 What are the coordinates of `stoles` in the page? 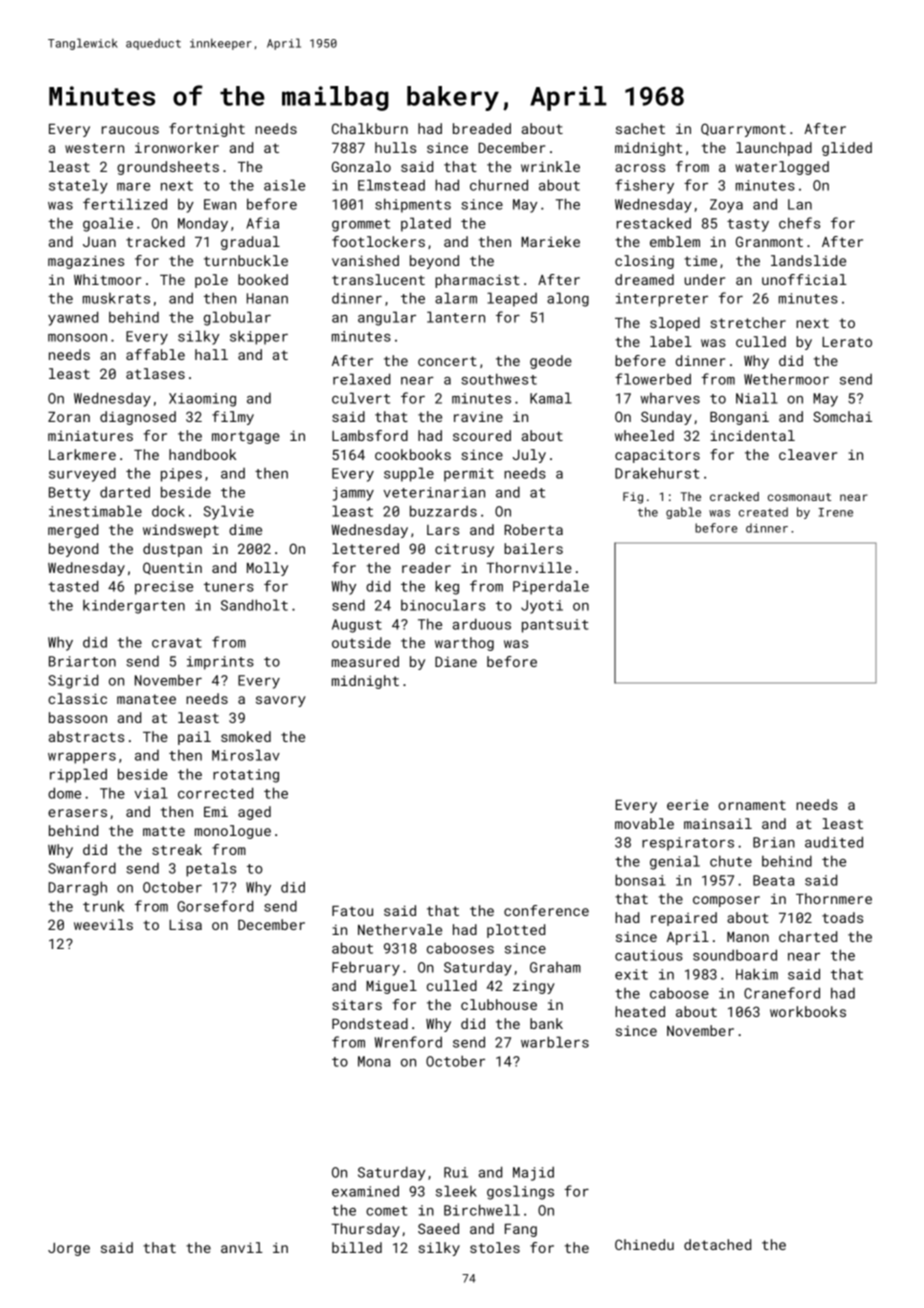 It's located at (495, 1247).
